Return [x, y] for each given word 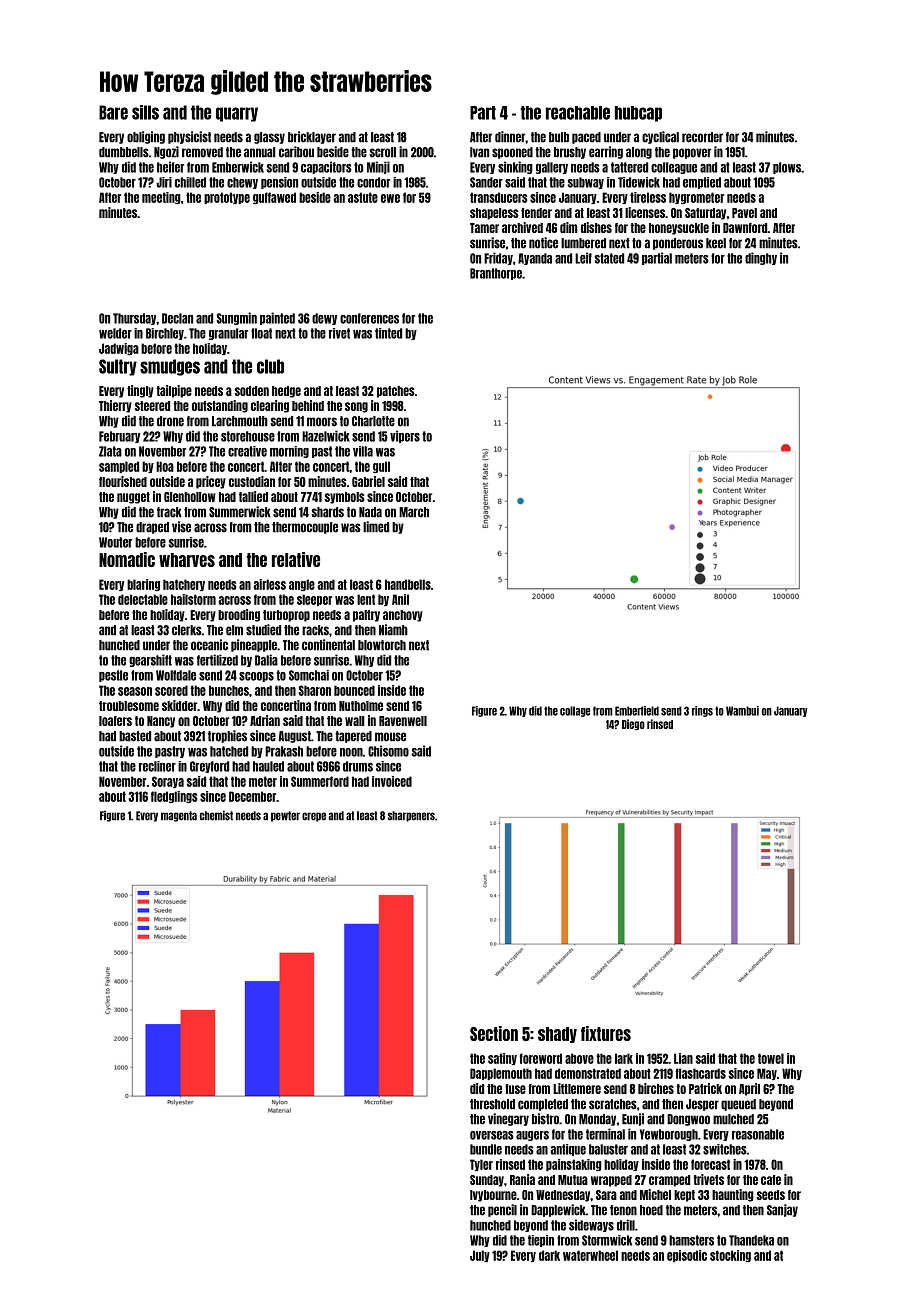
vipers [405, 436]
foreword [540, 1058]
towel [771, 1058]
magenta [179, 816]
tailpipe [174, 391]
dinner [510, 137]
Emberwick [238, 167]
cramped [669, 1181]
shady [557, 1035]
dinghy [761, 258]
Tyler [481, 1165]
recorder [702, 137]
